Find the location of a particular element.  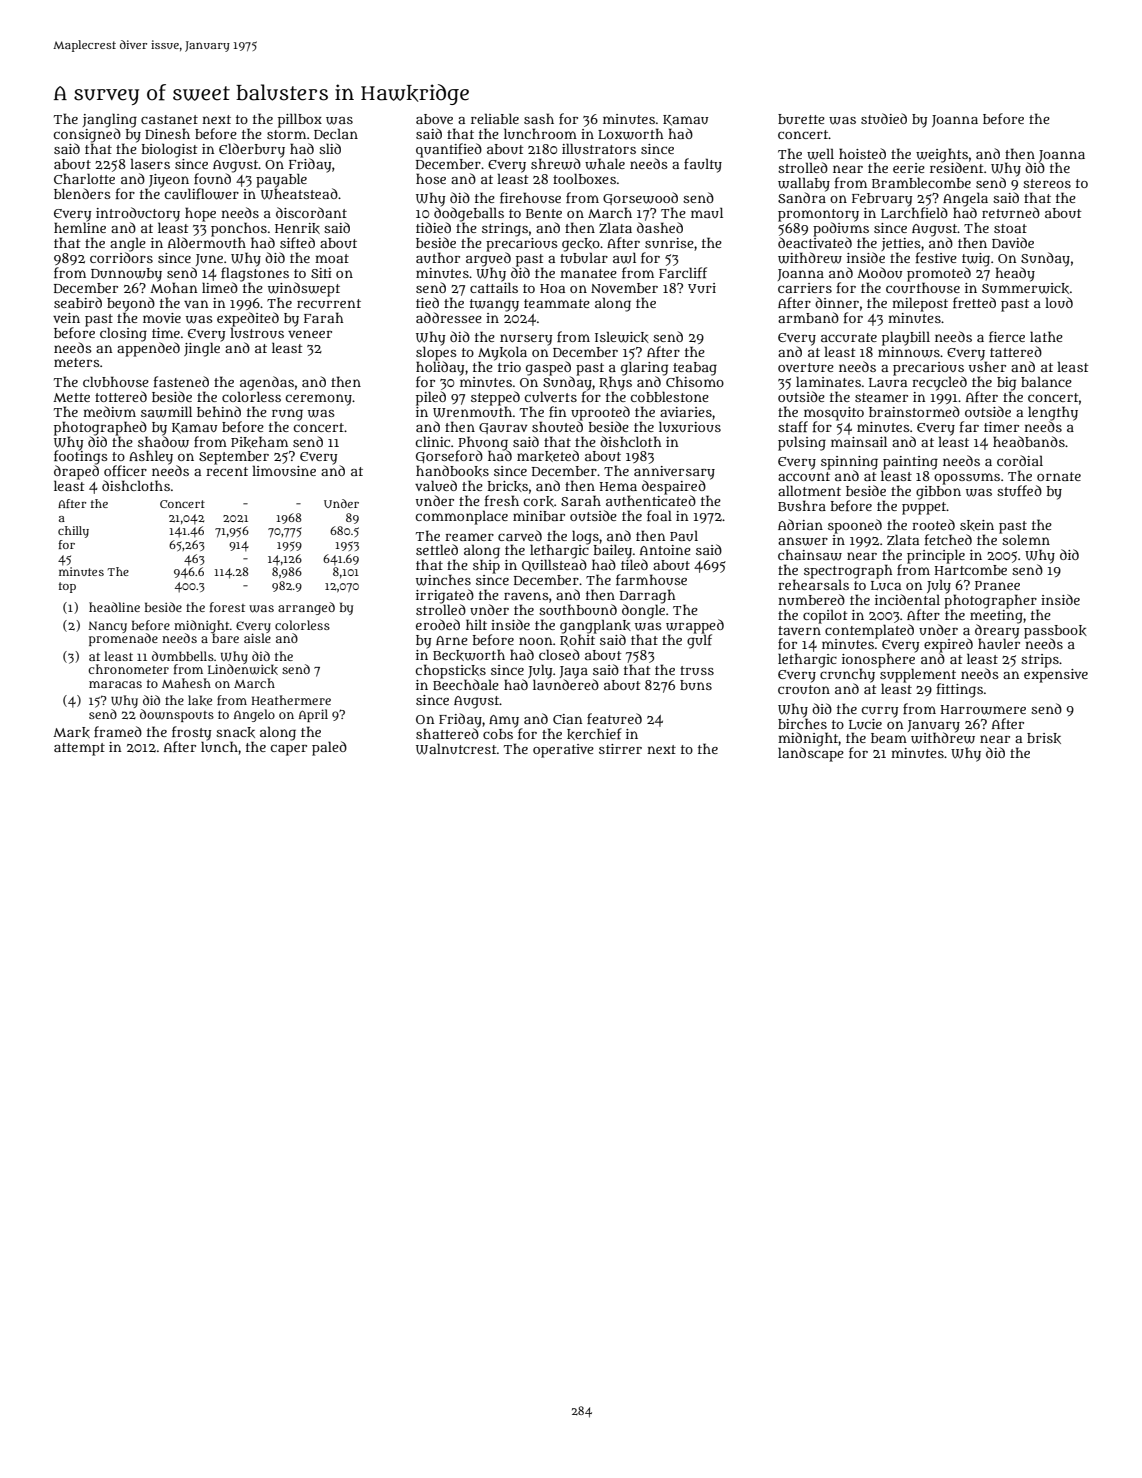

attempt is located at coordinates (79, 749).
